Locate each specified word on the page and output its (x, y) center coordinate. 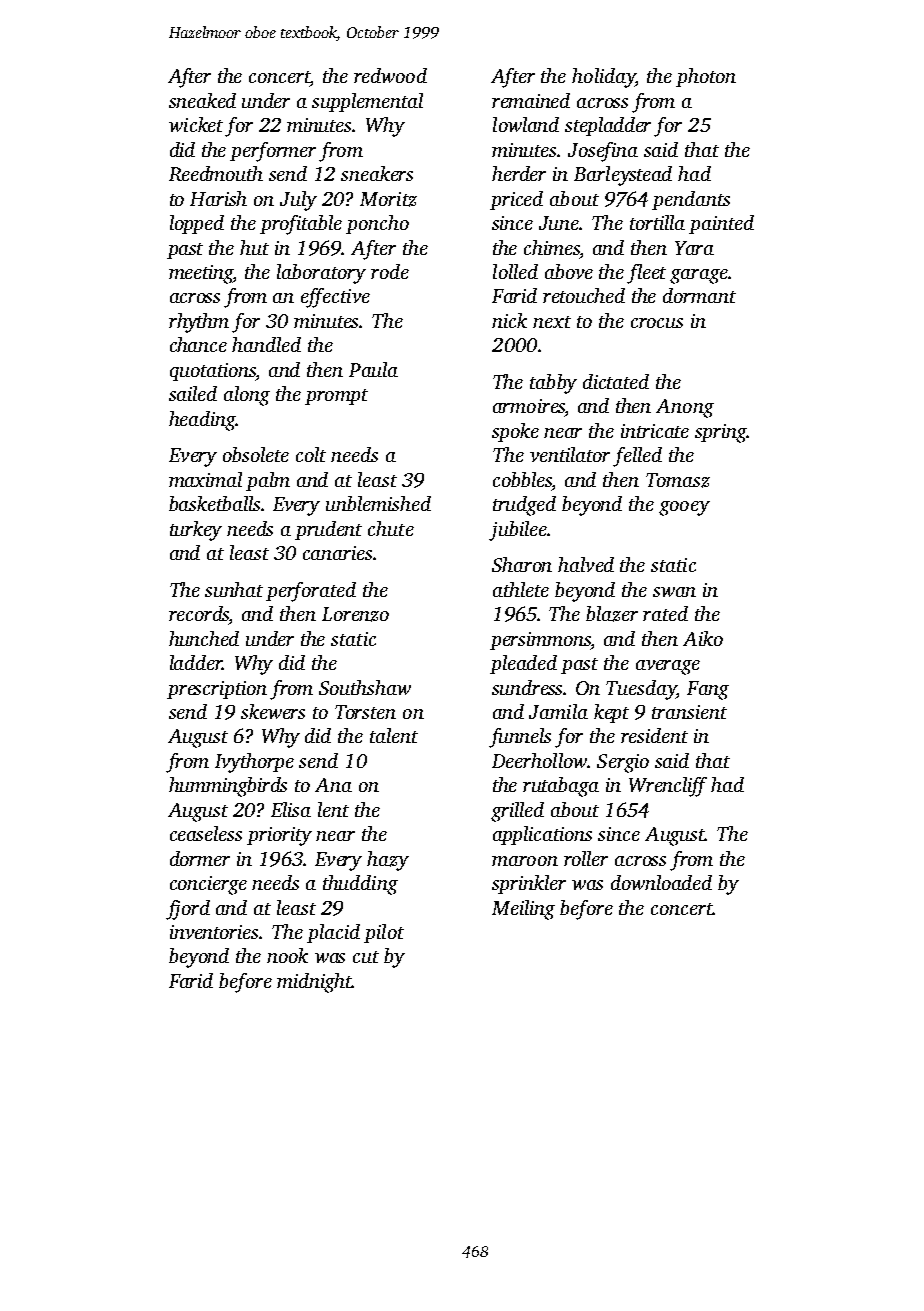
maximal (205, 479)
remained (531, 100)
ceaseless (206, 833)
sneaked (202, 100)
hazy (388, 861)
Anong (685, 408)
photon (706, 77)
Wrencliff (668, 787)
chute (391, 528)
